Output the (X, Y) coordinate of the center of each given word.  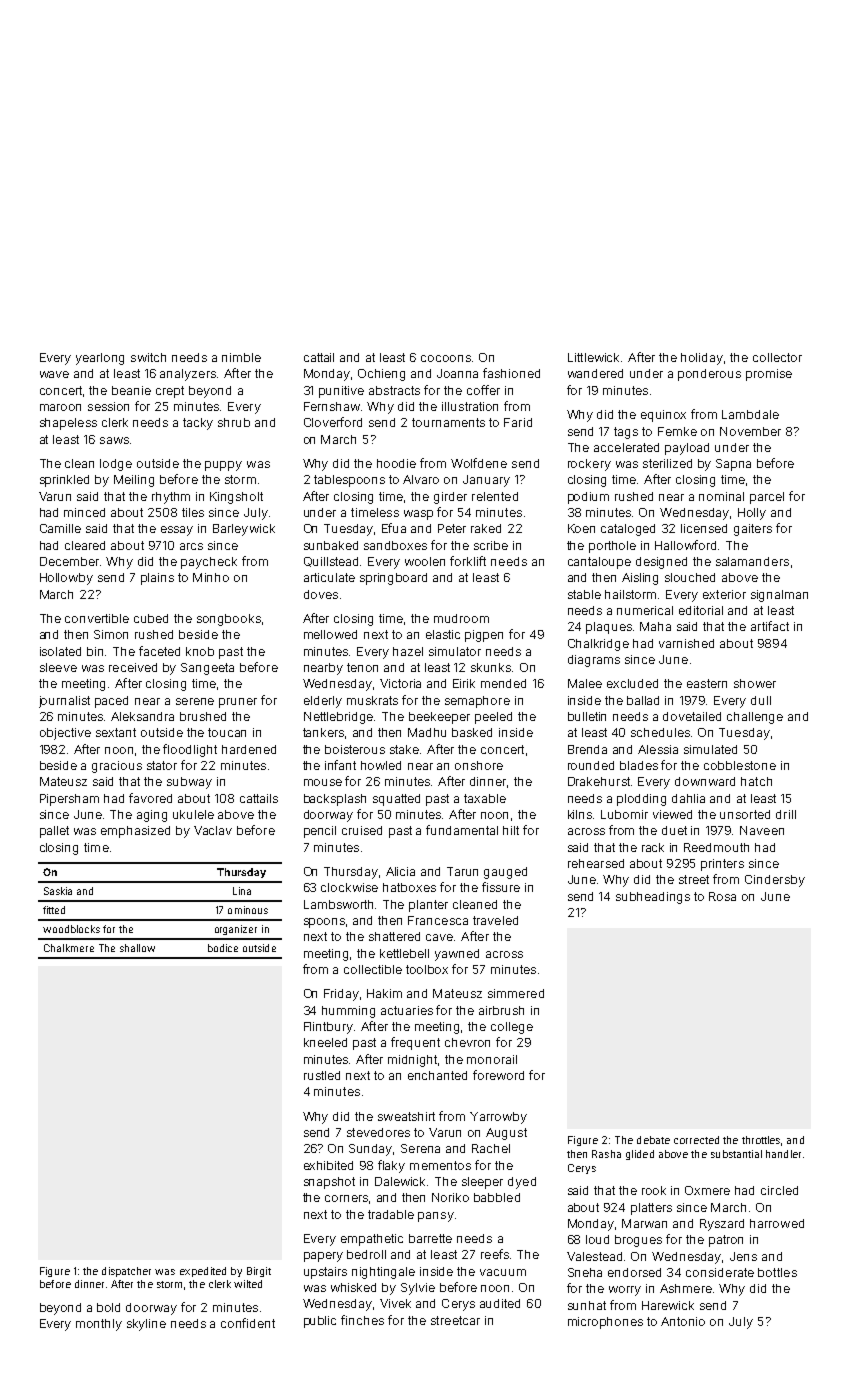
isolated (60, 651)
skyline (146, 1325)
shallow (137, 948)
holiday (702, 359)
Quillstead (331, 562)
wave (54, 374)
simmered (516, 993)
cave (440, 937)
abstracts (394, 390)
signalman (779, 596)
